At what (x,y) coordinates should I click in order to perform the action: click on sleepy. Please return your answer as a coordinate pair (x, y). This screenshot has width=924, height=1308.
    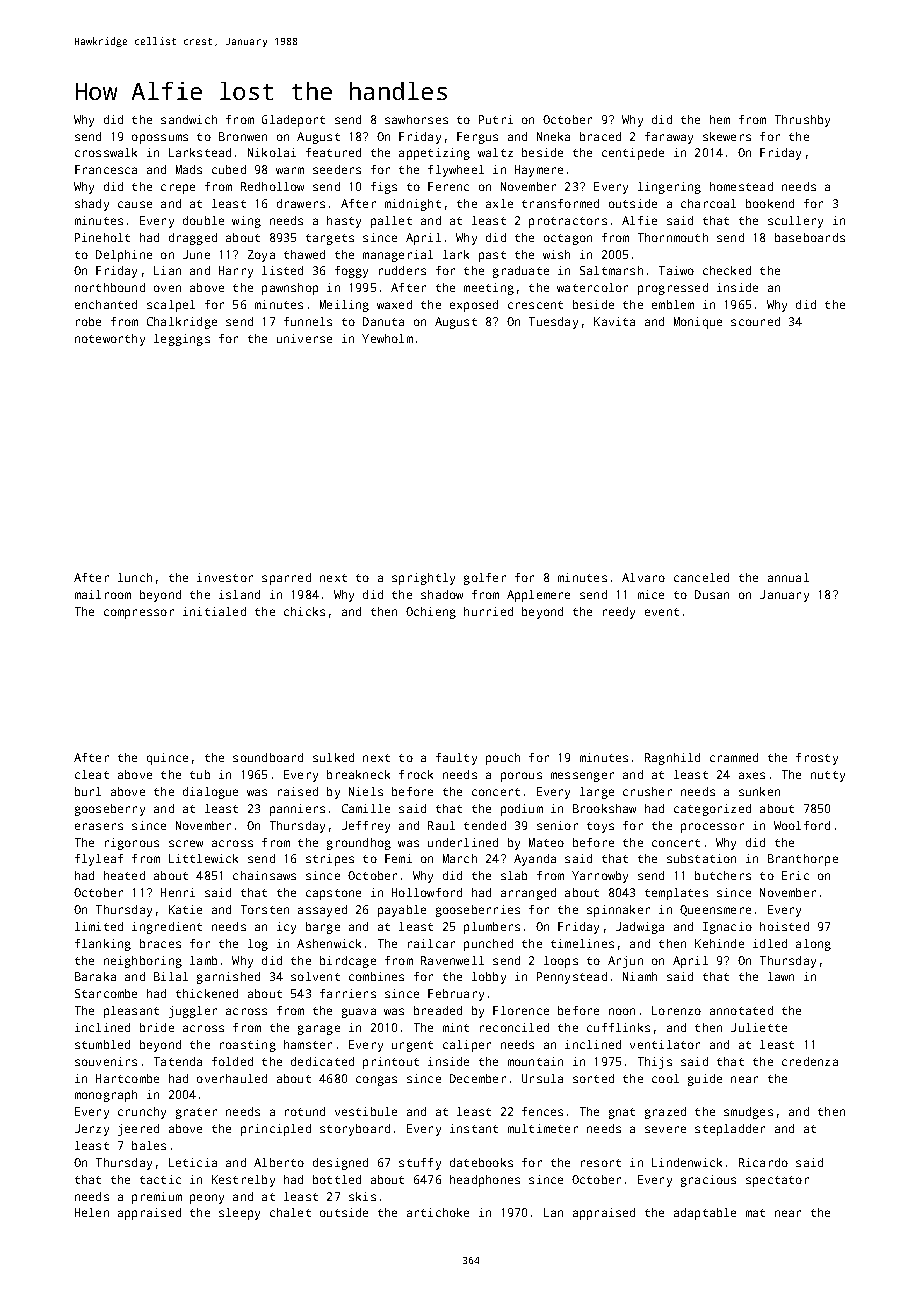
    Looking at the image, I should click on (239, 1214).
